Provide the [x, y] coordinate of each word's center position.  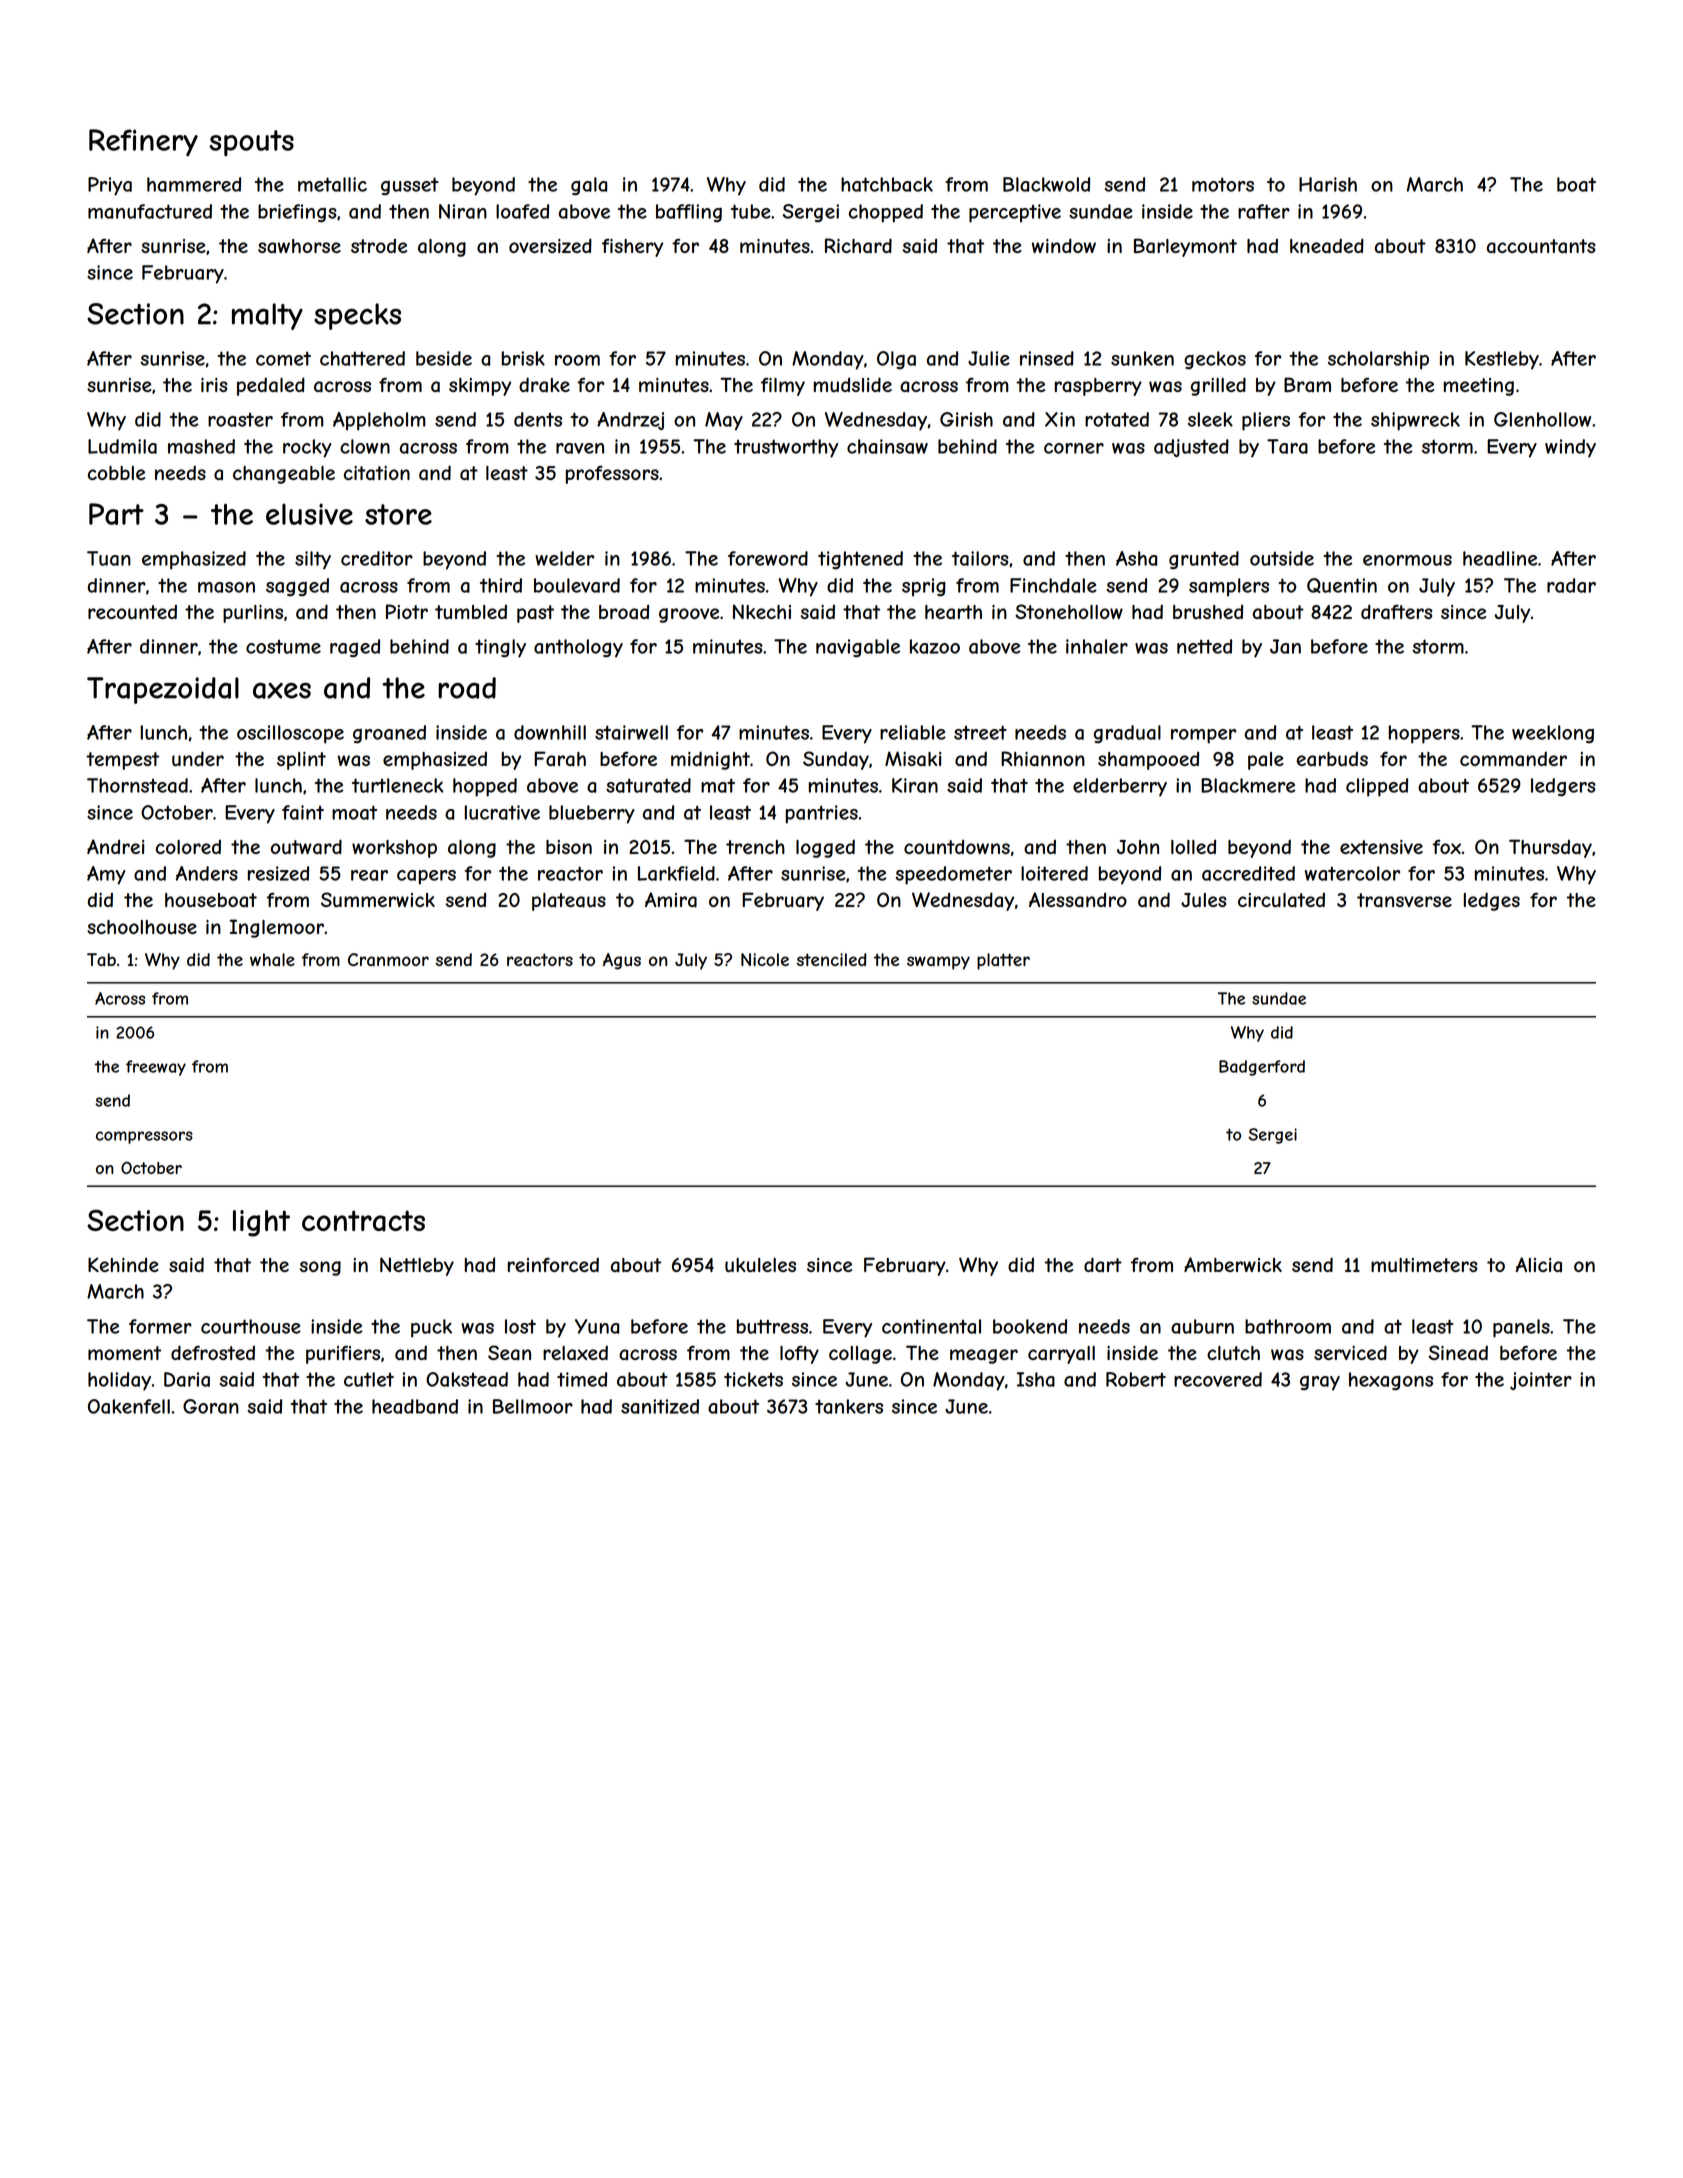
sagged [297, 587]
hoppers [1424, 734]
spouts [251, 143]
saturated [648, 785]
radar [1571, 585]
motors [1223, 184]
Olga [896, 360]
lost [520, 1326]
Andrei [115, 846]
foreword [768, 558]
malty [267, 316]
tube [751, 211]
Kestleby [1502, 360]
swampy [938, 963]
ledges [1492, 901]
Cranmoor [388, 959]
